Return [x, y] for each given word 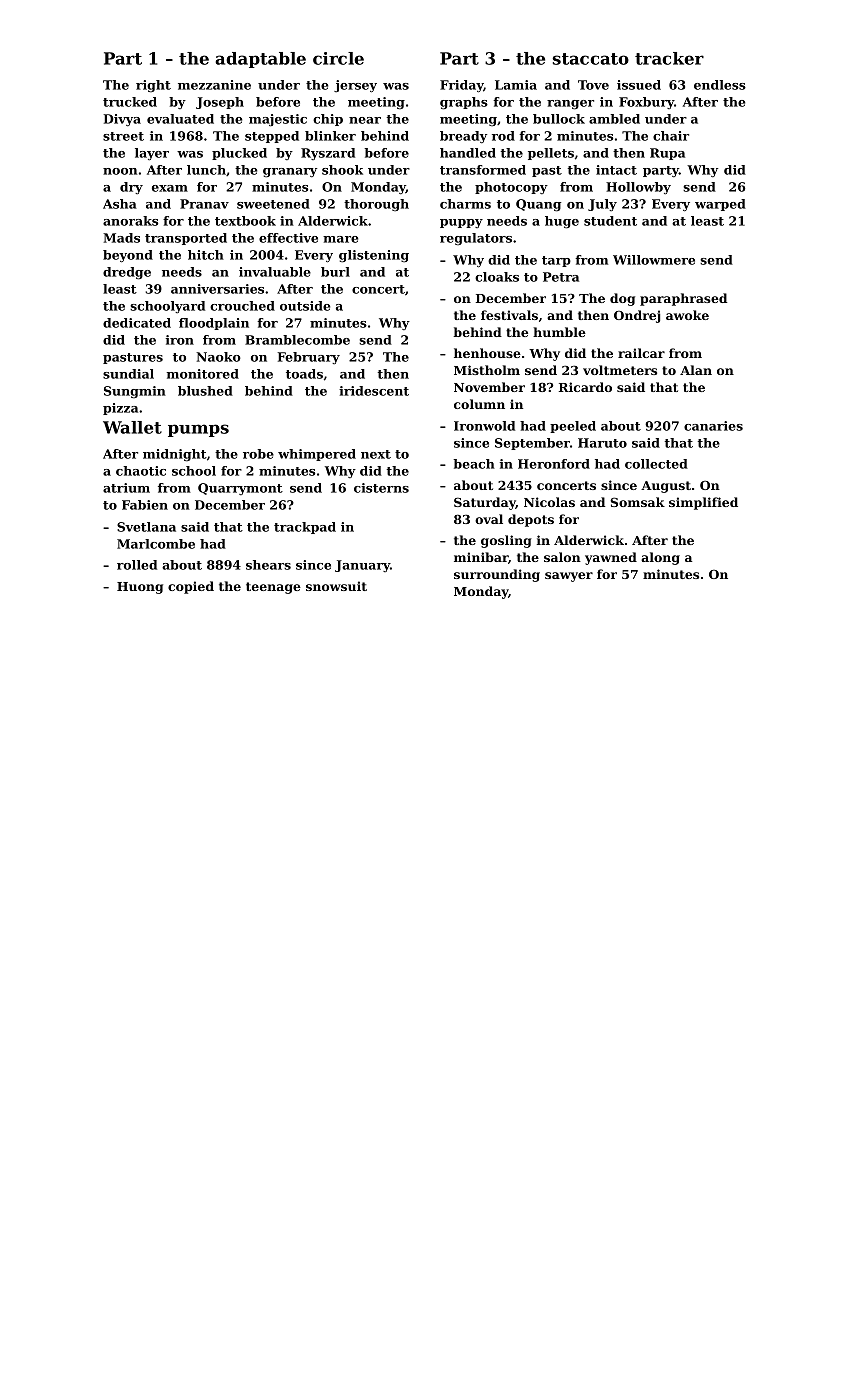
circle [338, 58]
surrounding [497, 575]
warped [720, 205]
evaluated [180, 119]
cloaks [497, 277]
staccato [590, 59]
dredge [127, 273]
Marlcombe [156, 544]
